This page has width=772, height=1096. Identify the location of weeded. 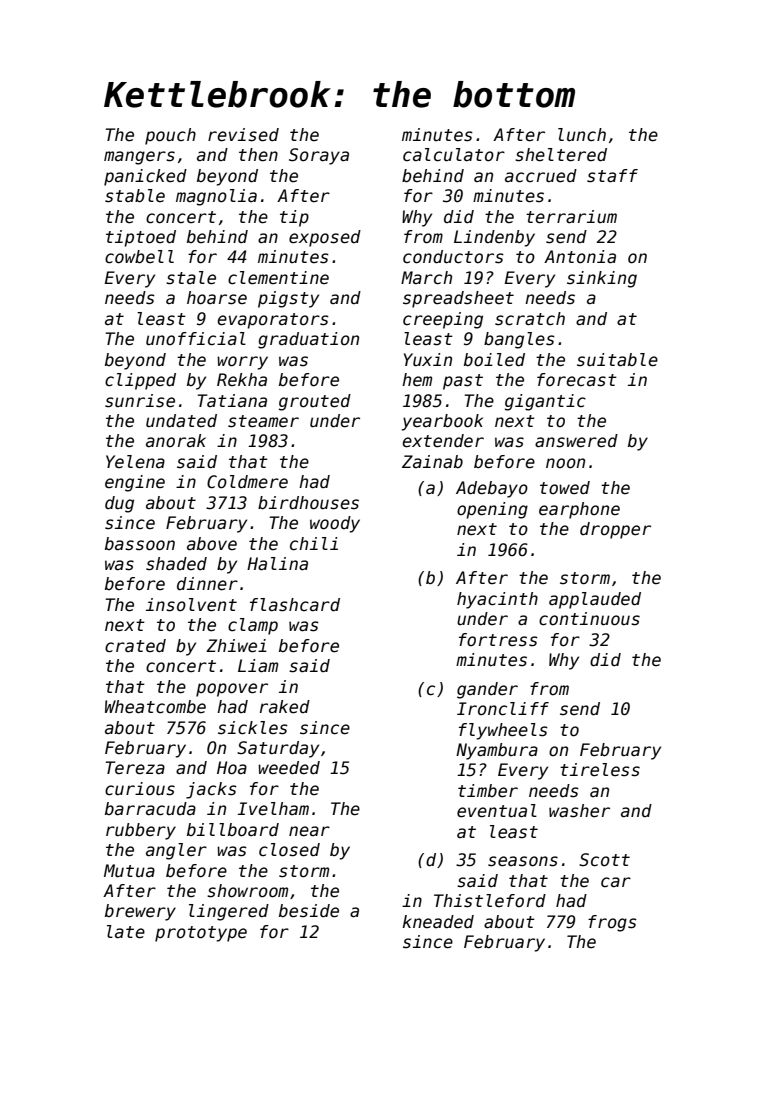
(289, 768).
